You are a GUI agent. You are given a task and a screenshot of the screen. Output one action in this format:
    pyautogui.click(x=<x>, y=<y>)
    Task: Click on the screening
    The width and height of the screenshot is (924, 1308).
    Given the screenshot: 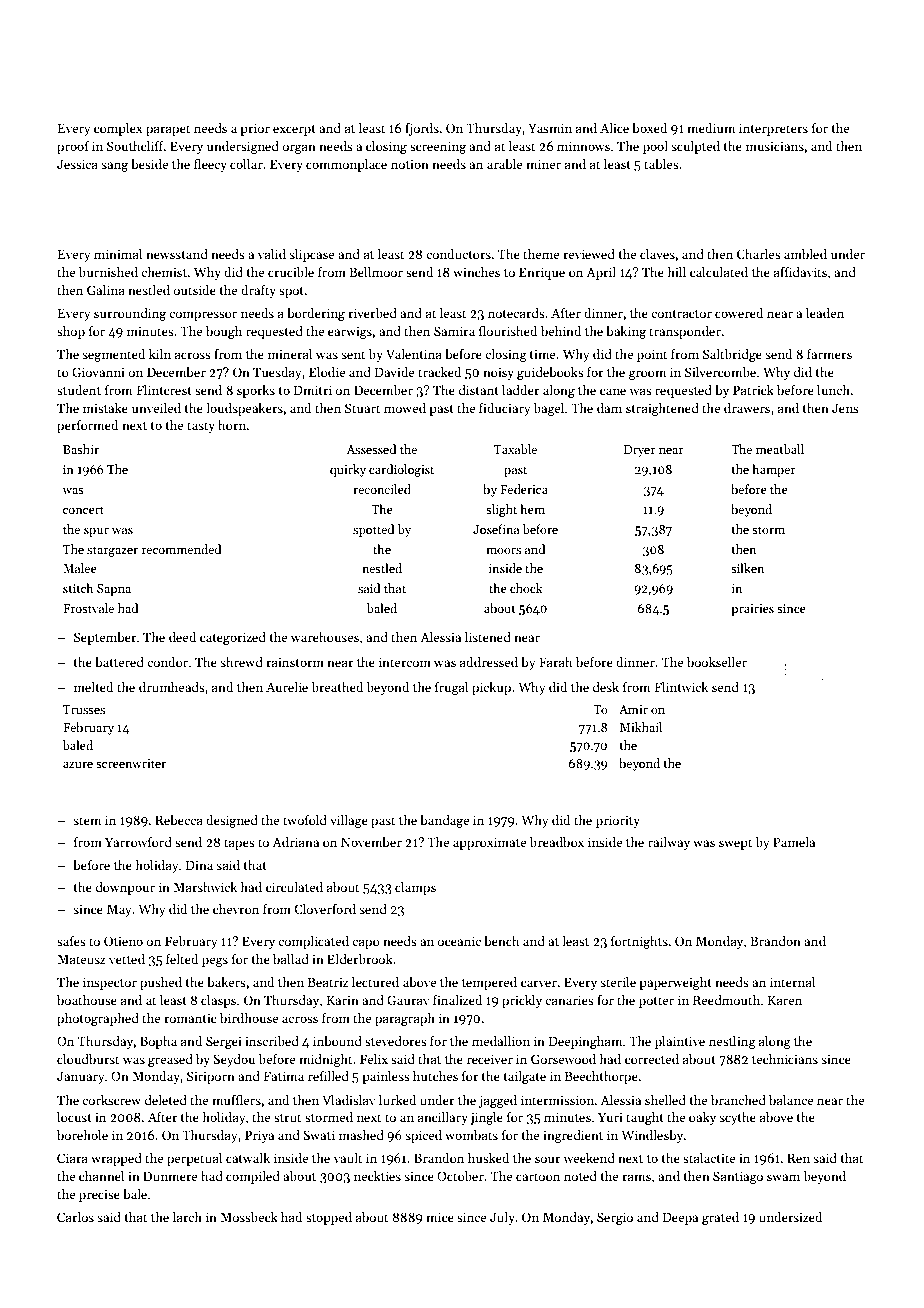 What is the action you would take?
    pyautogui.click(x=438, y=147)
